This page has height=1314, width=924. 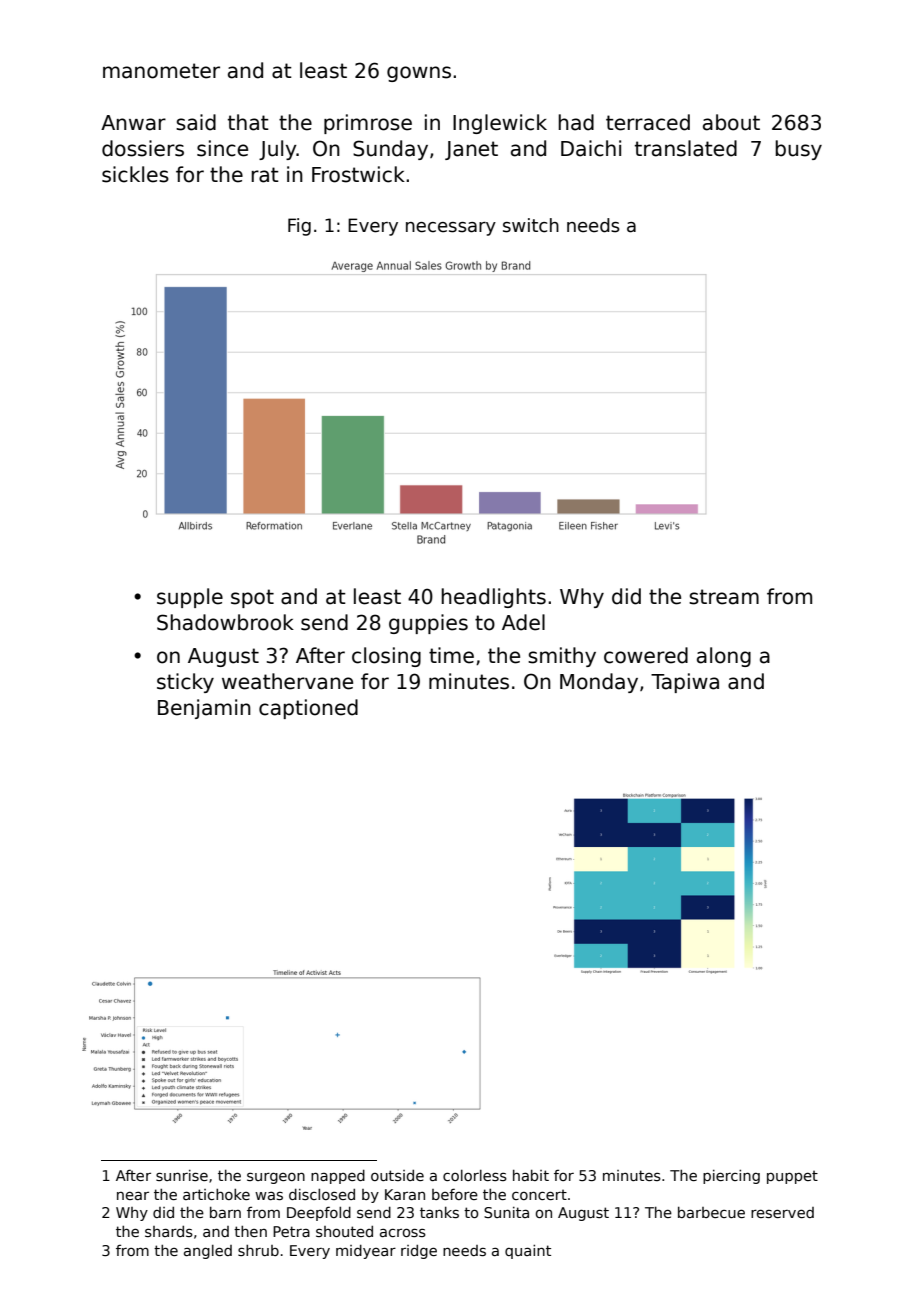 I want to click on gowns, so click(x=419, y=74).
